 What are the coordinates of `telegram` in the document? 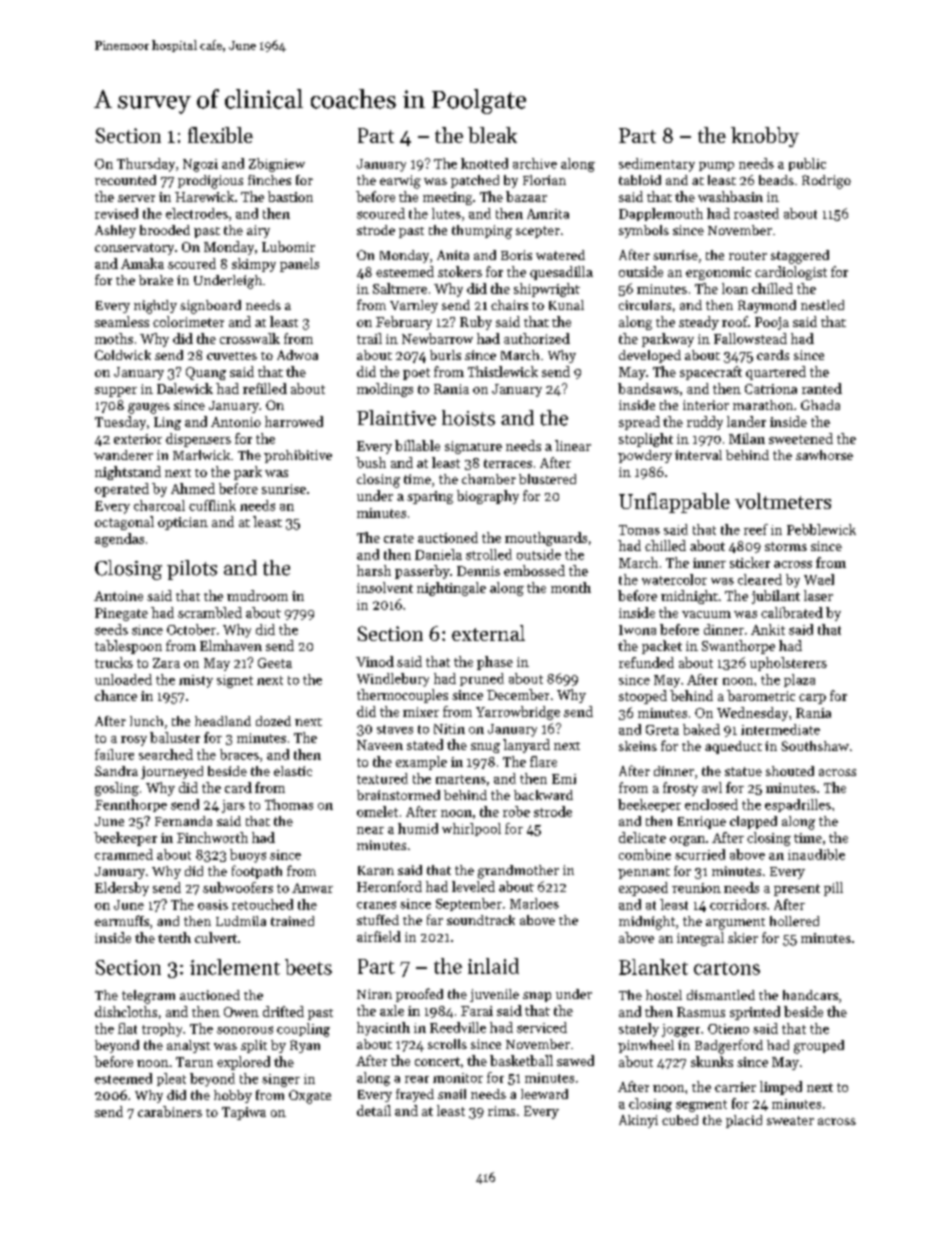 It's located at (148, 997).
